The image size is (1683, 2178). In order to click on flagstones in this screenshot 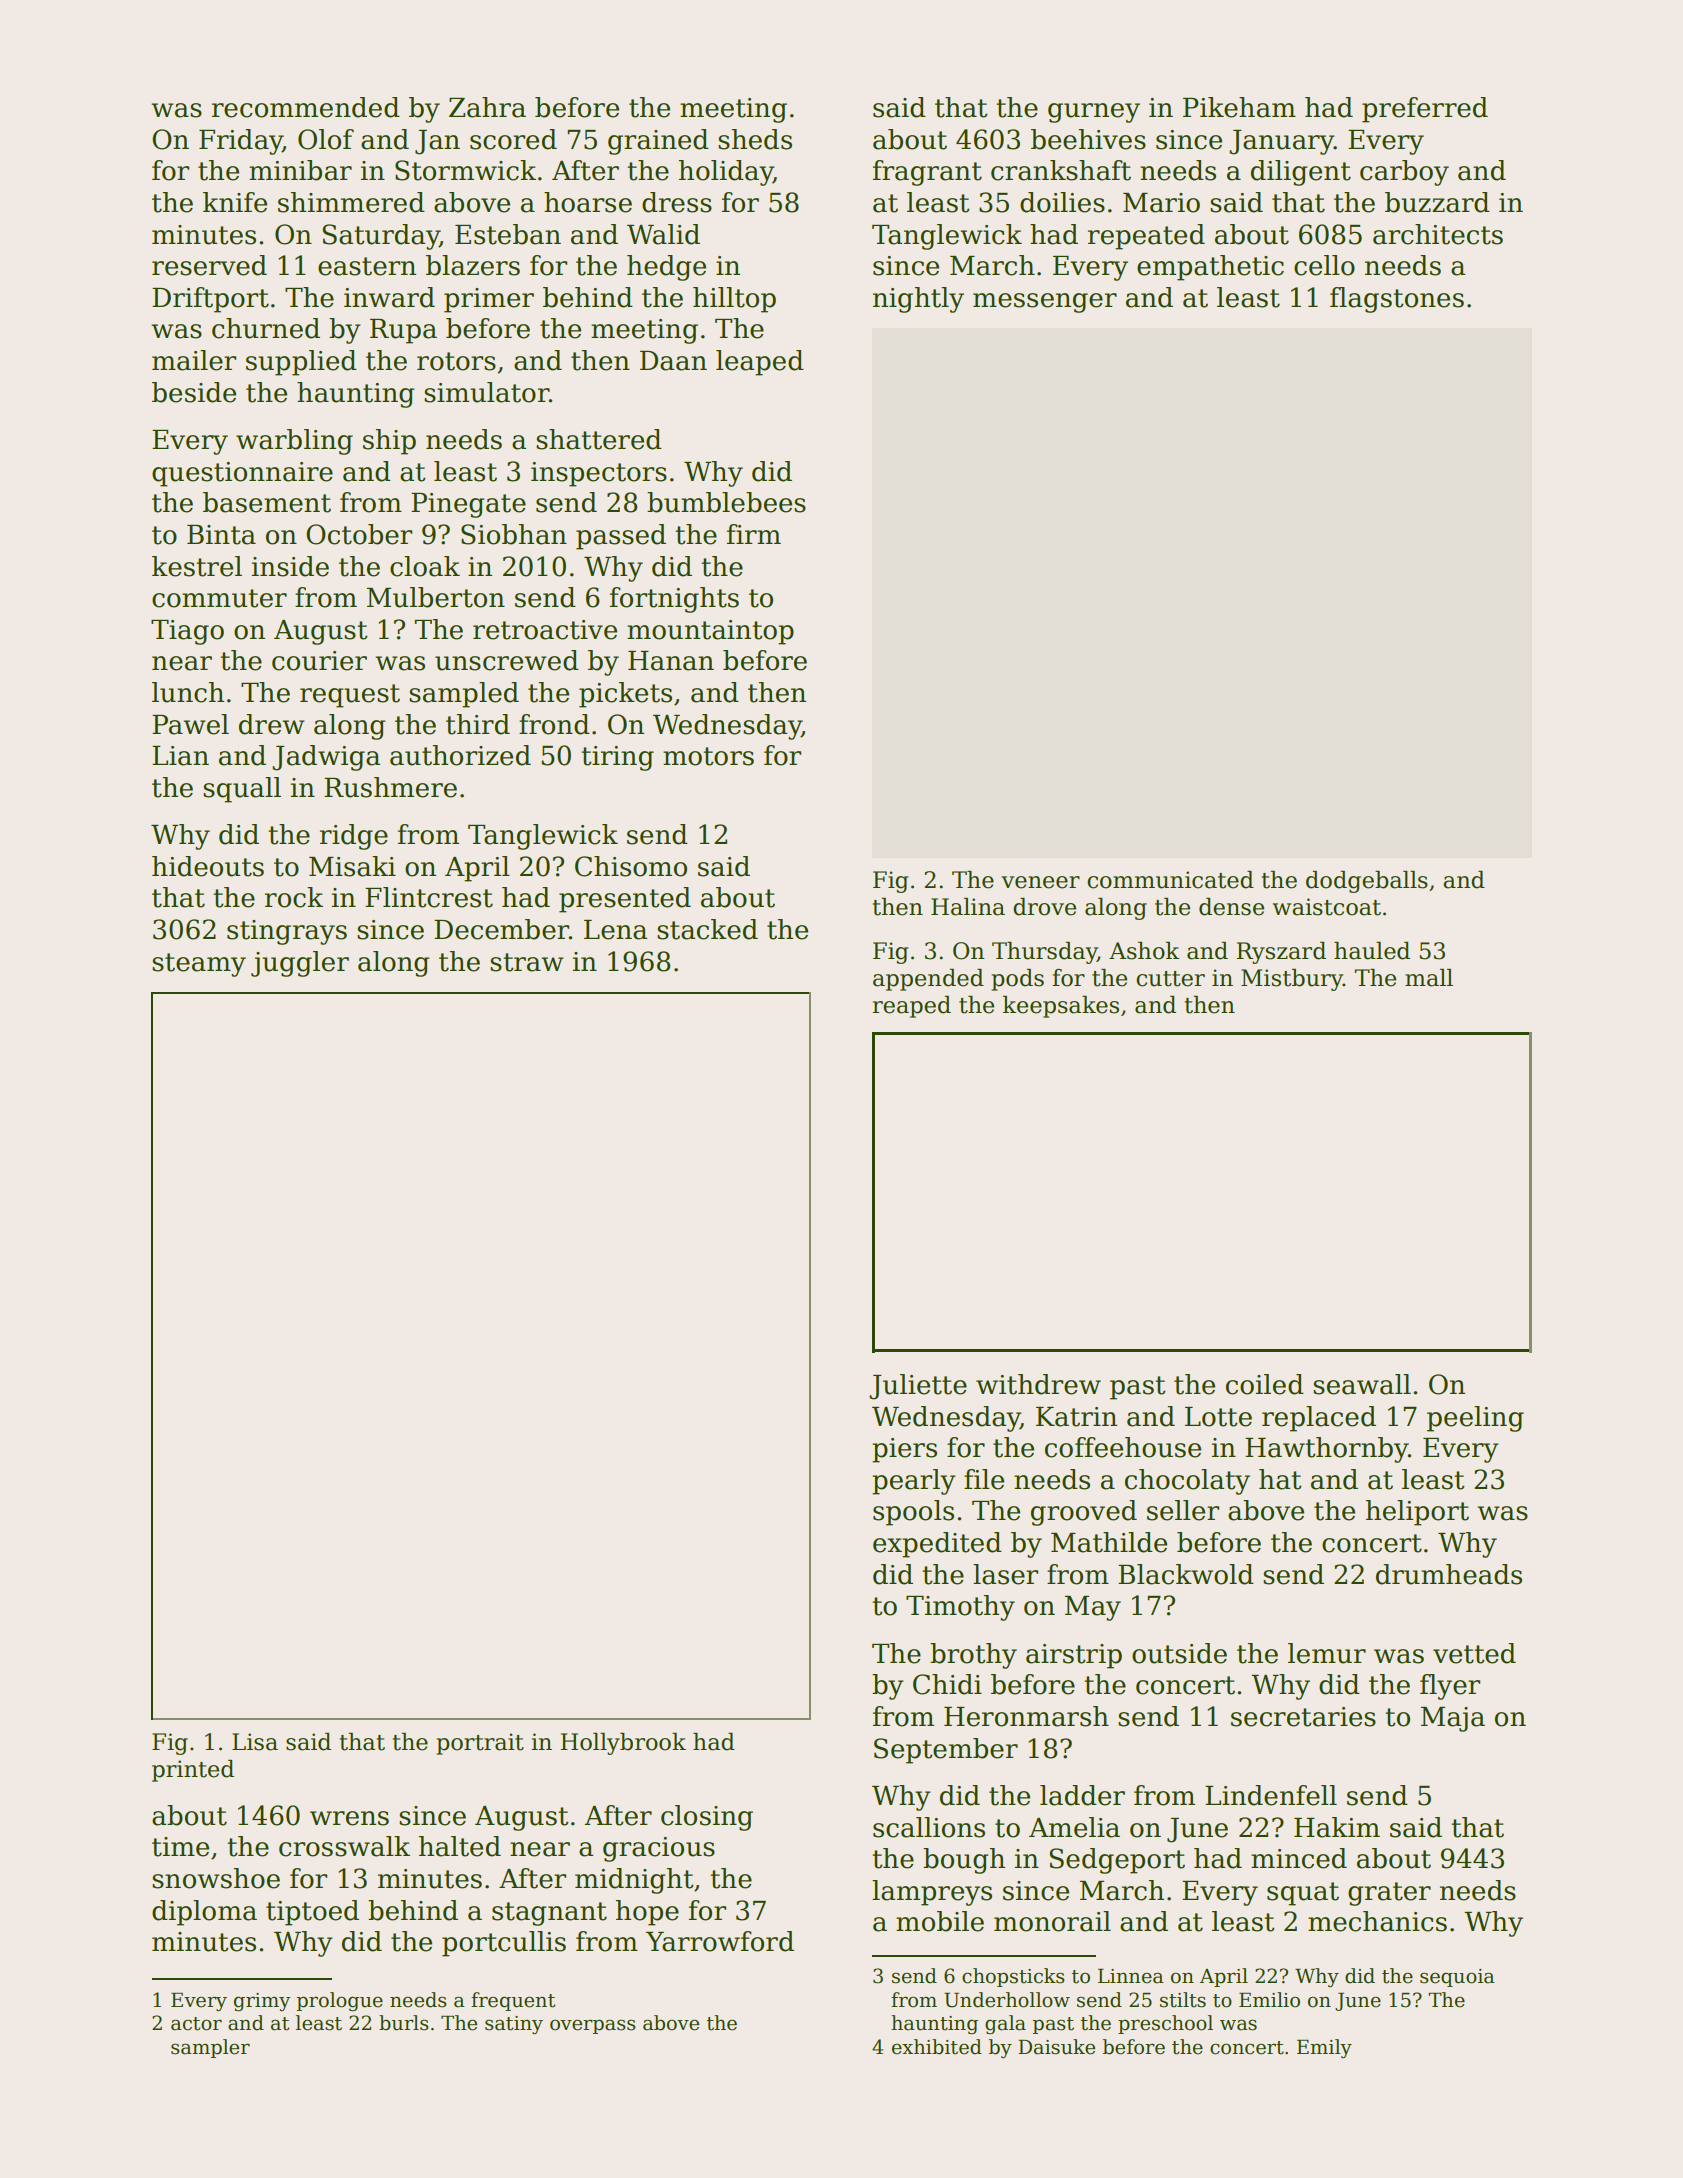, I will do `click(1397, 300)`.
